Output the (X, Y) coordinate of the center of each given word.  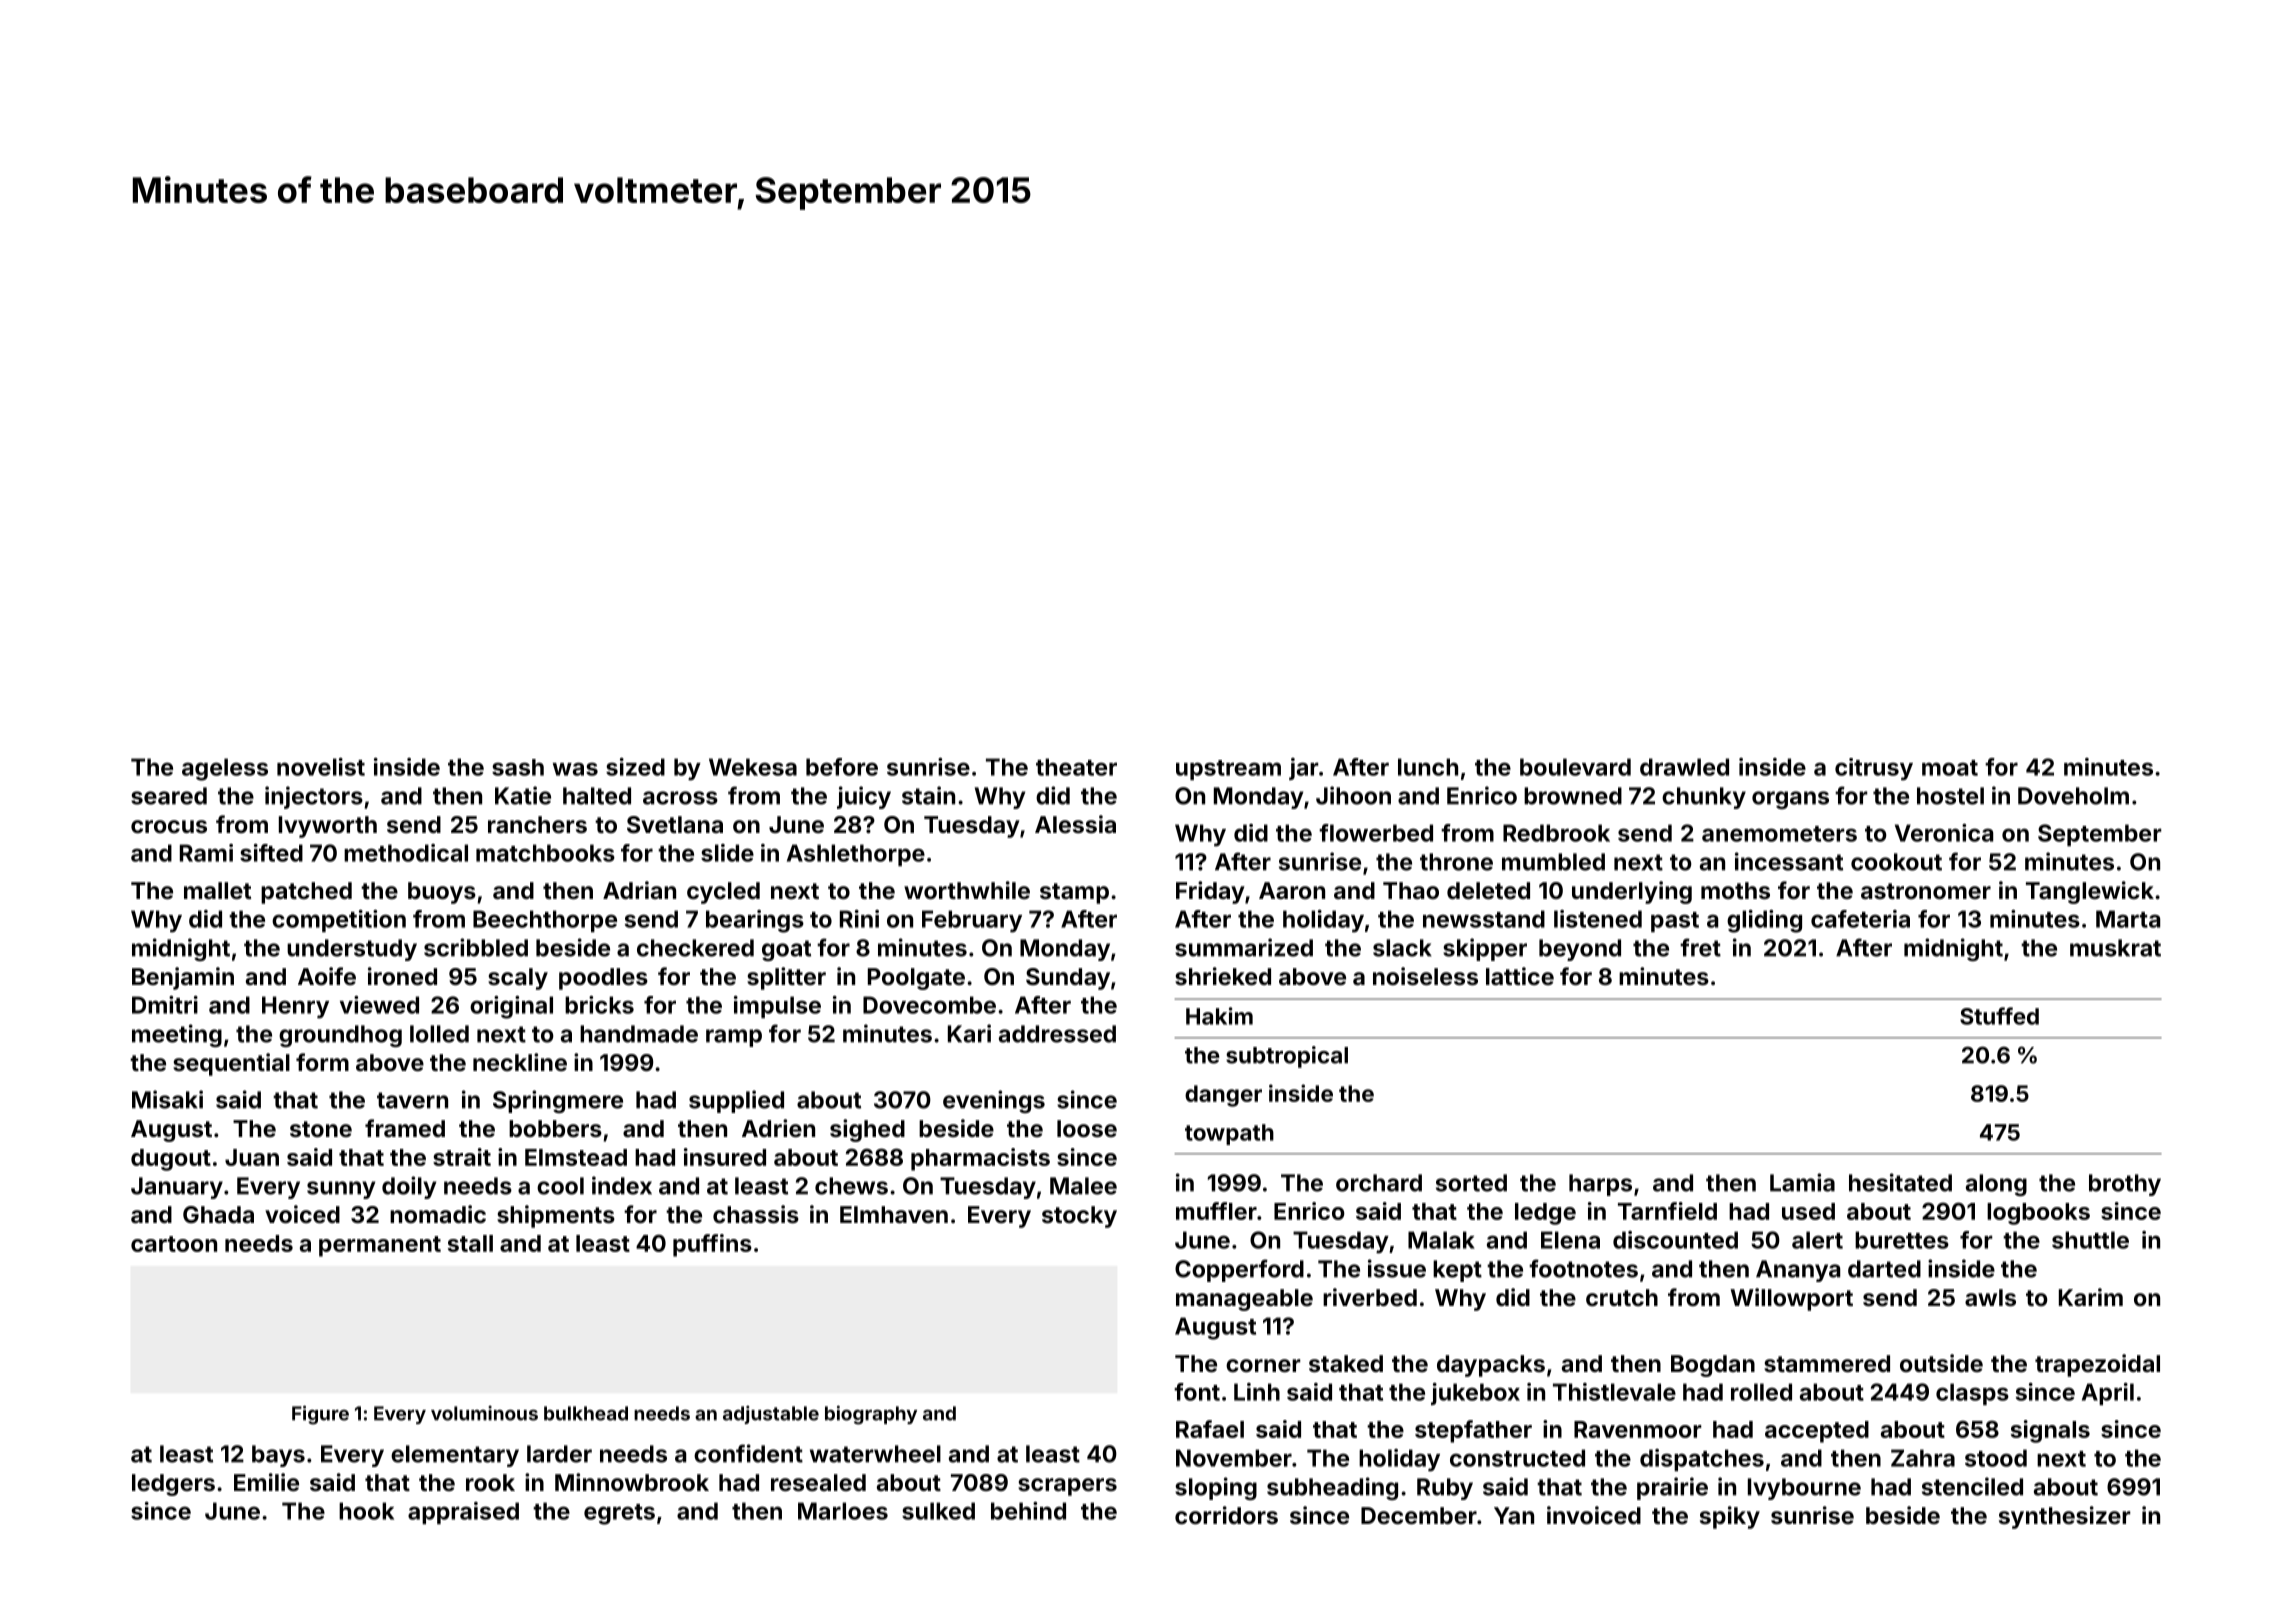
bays (278, 1456)
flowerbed (1376, 833)
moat (1950, 768)
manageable (1244, 1300)
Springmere (558, 1101)
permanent (380, 1246)
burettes (1902, 1240)
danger (1223, 1096)
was (575, 769)
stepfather (1473, 1431)
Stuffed (1999, 1016)
